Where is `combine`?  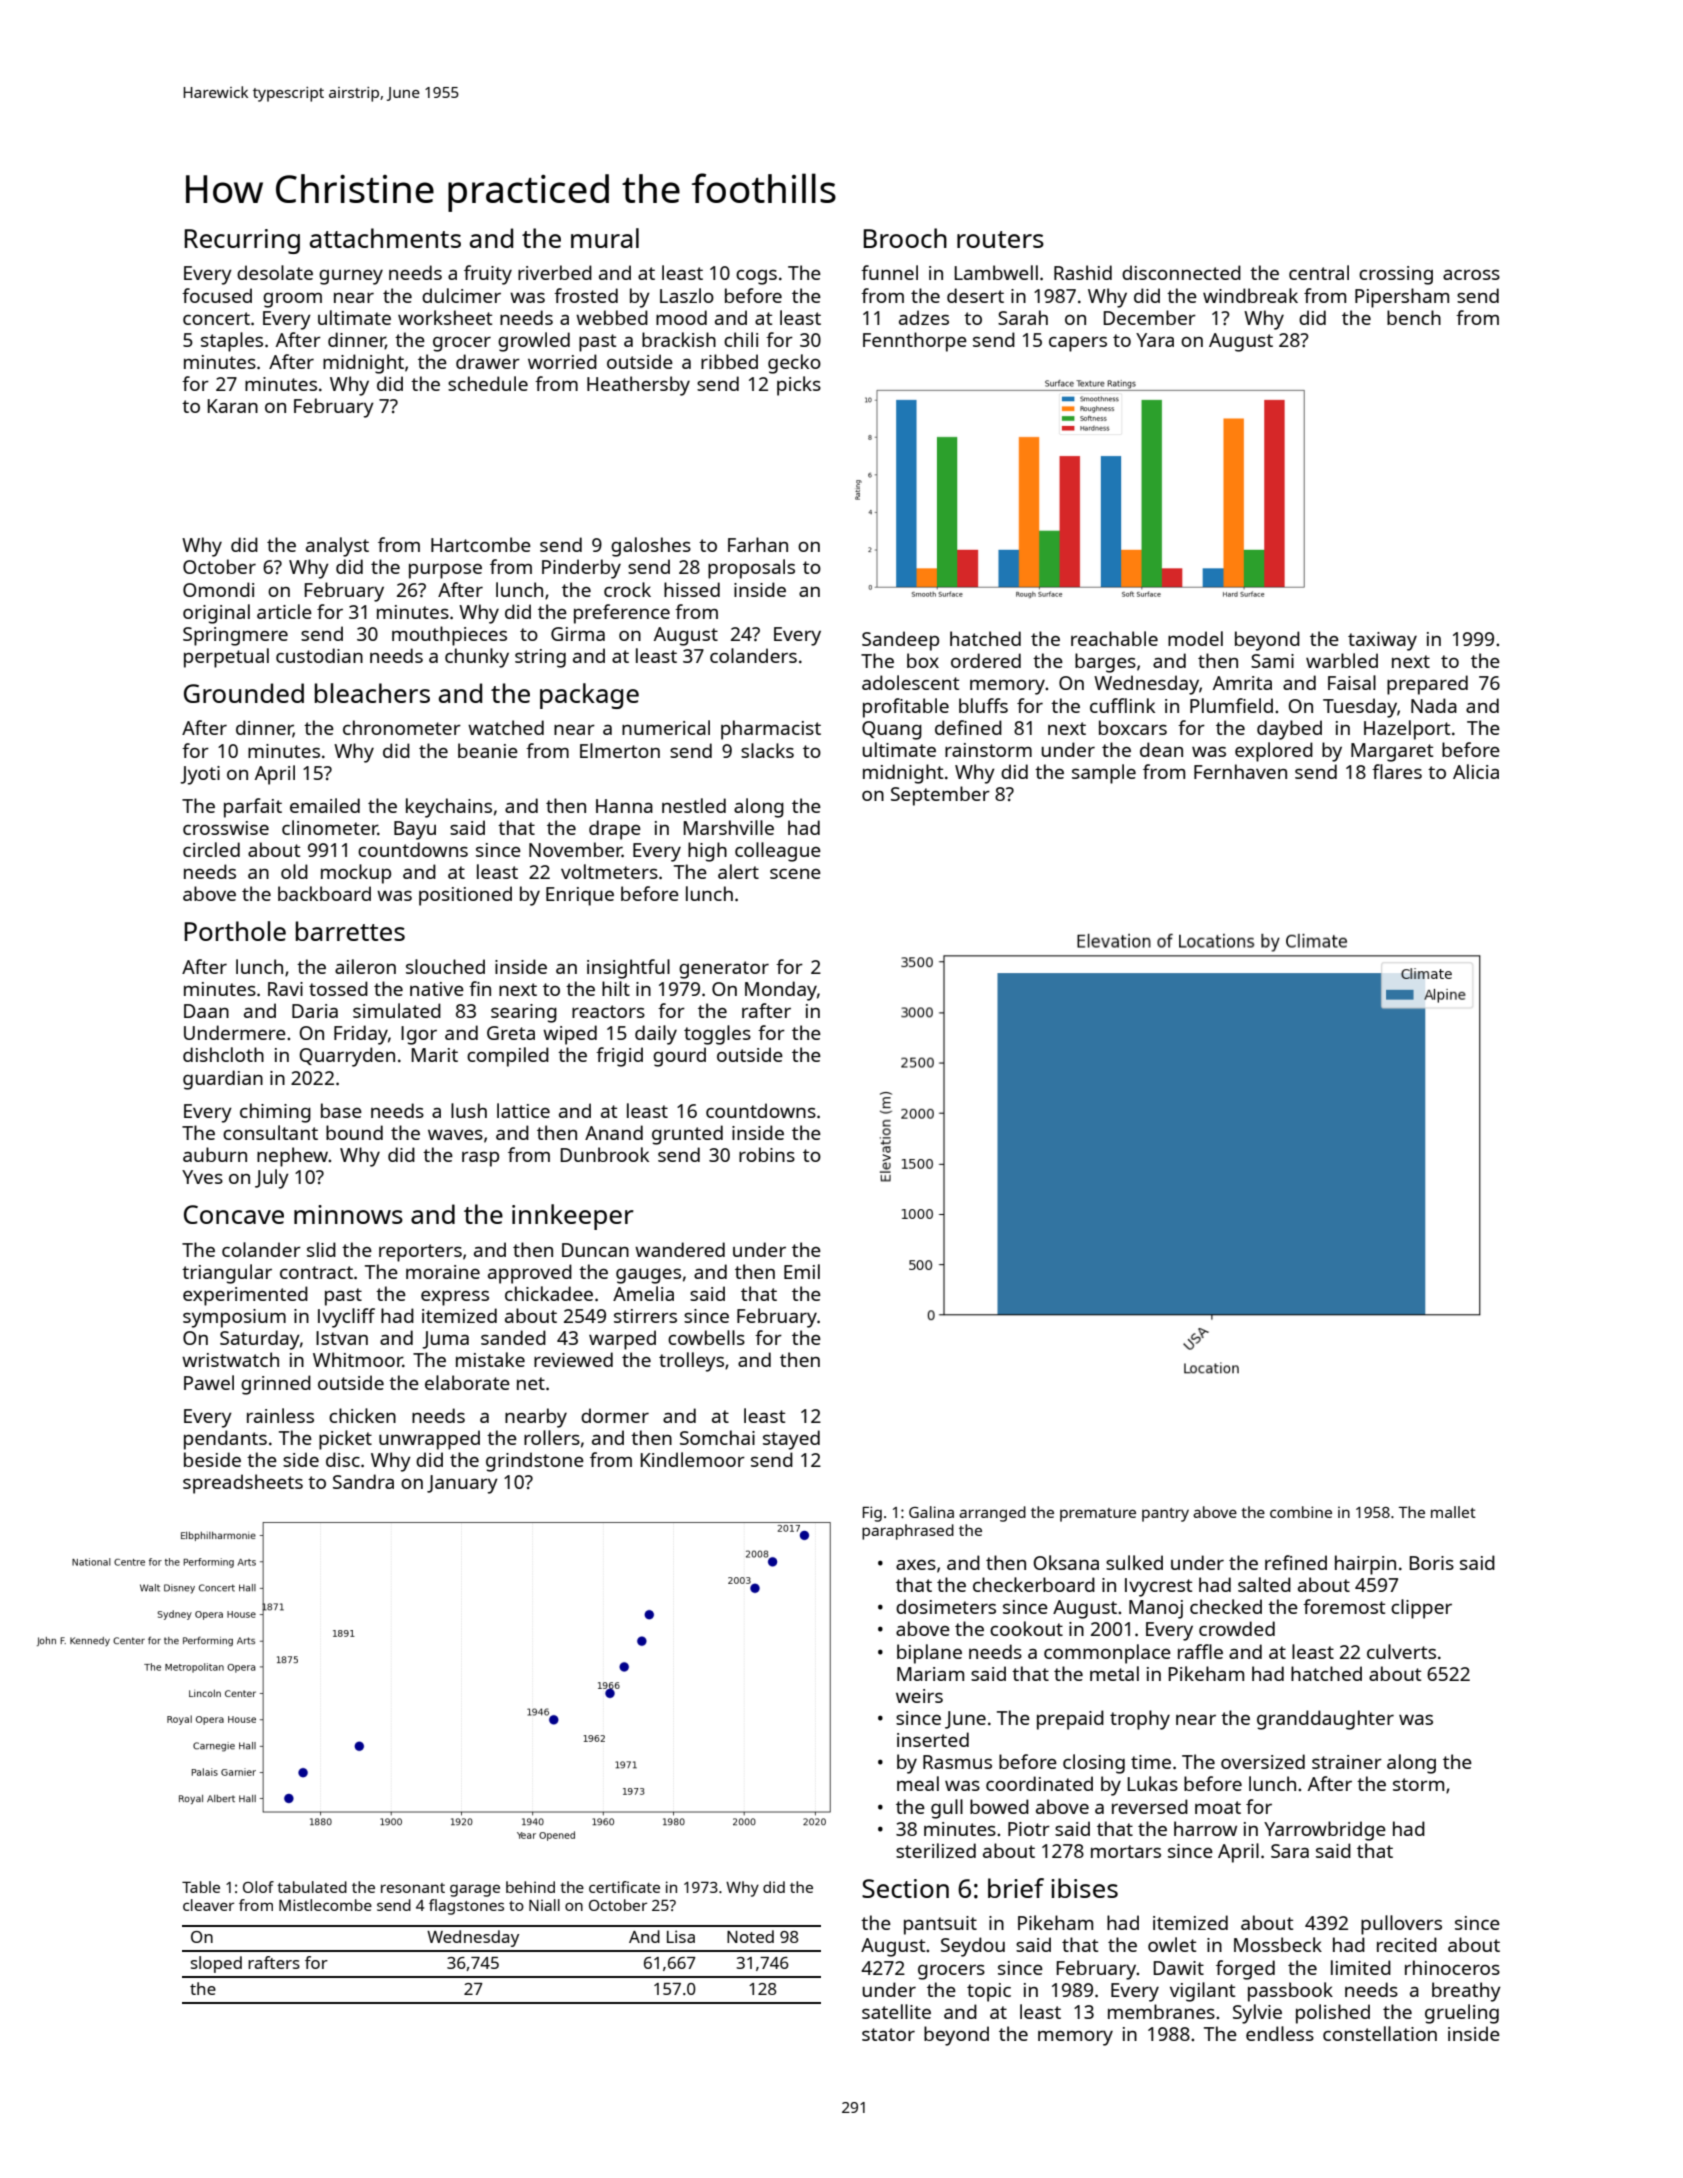 combine is located at coordinates (1301, 1512).
